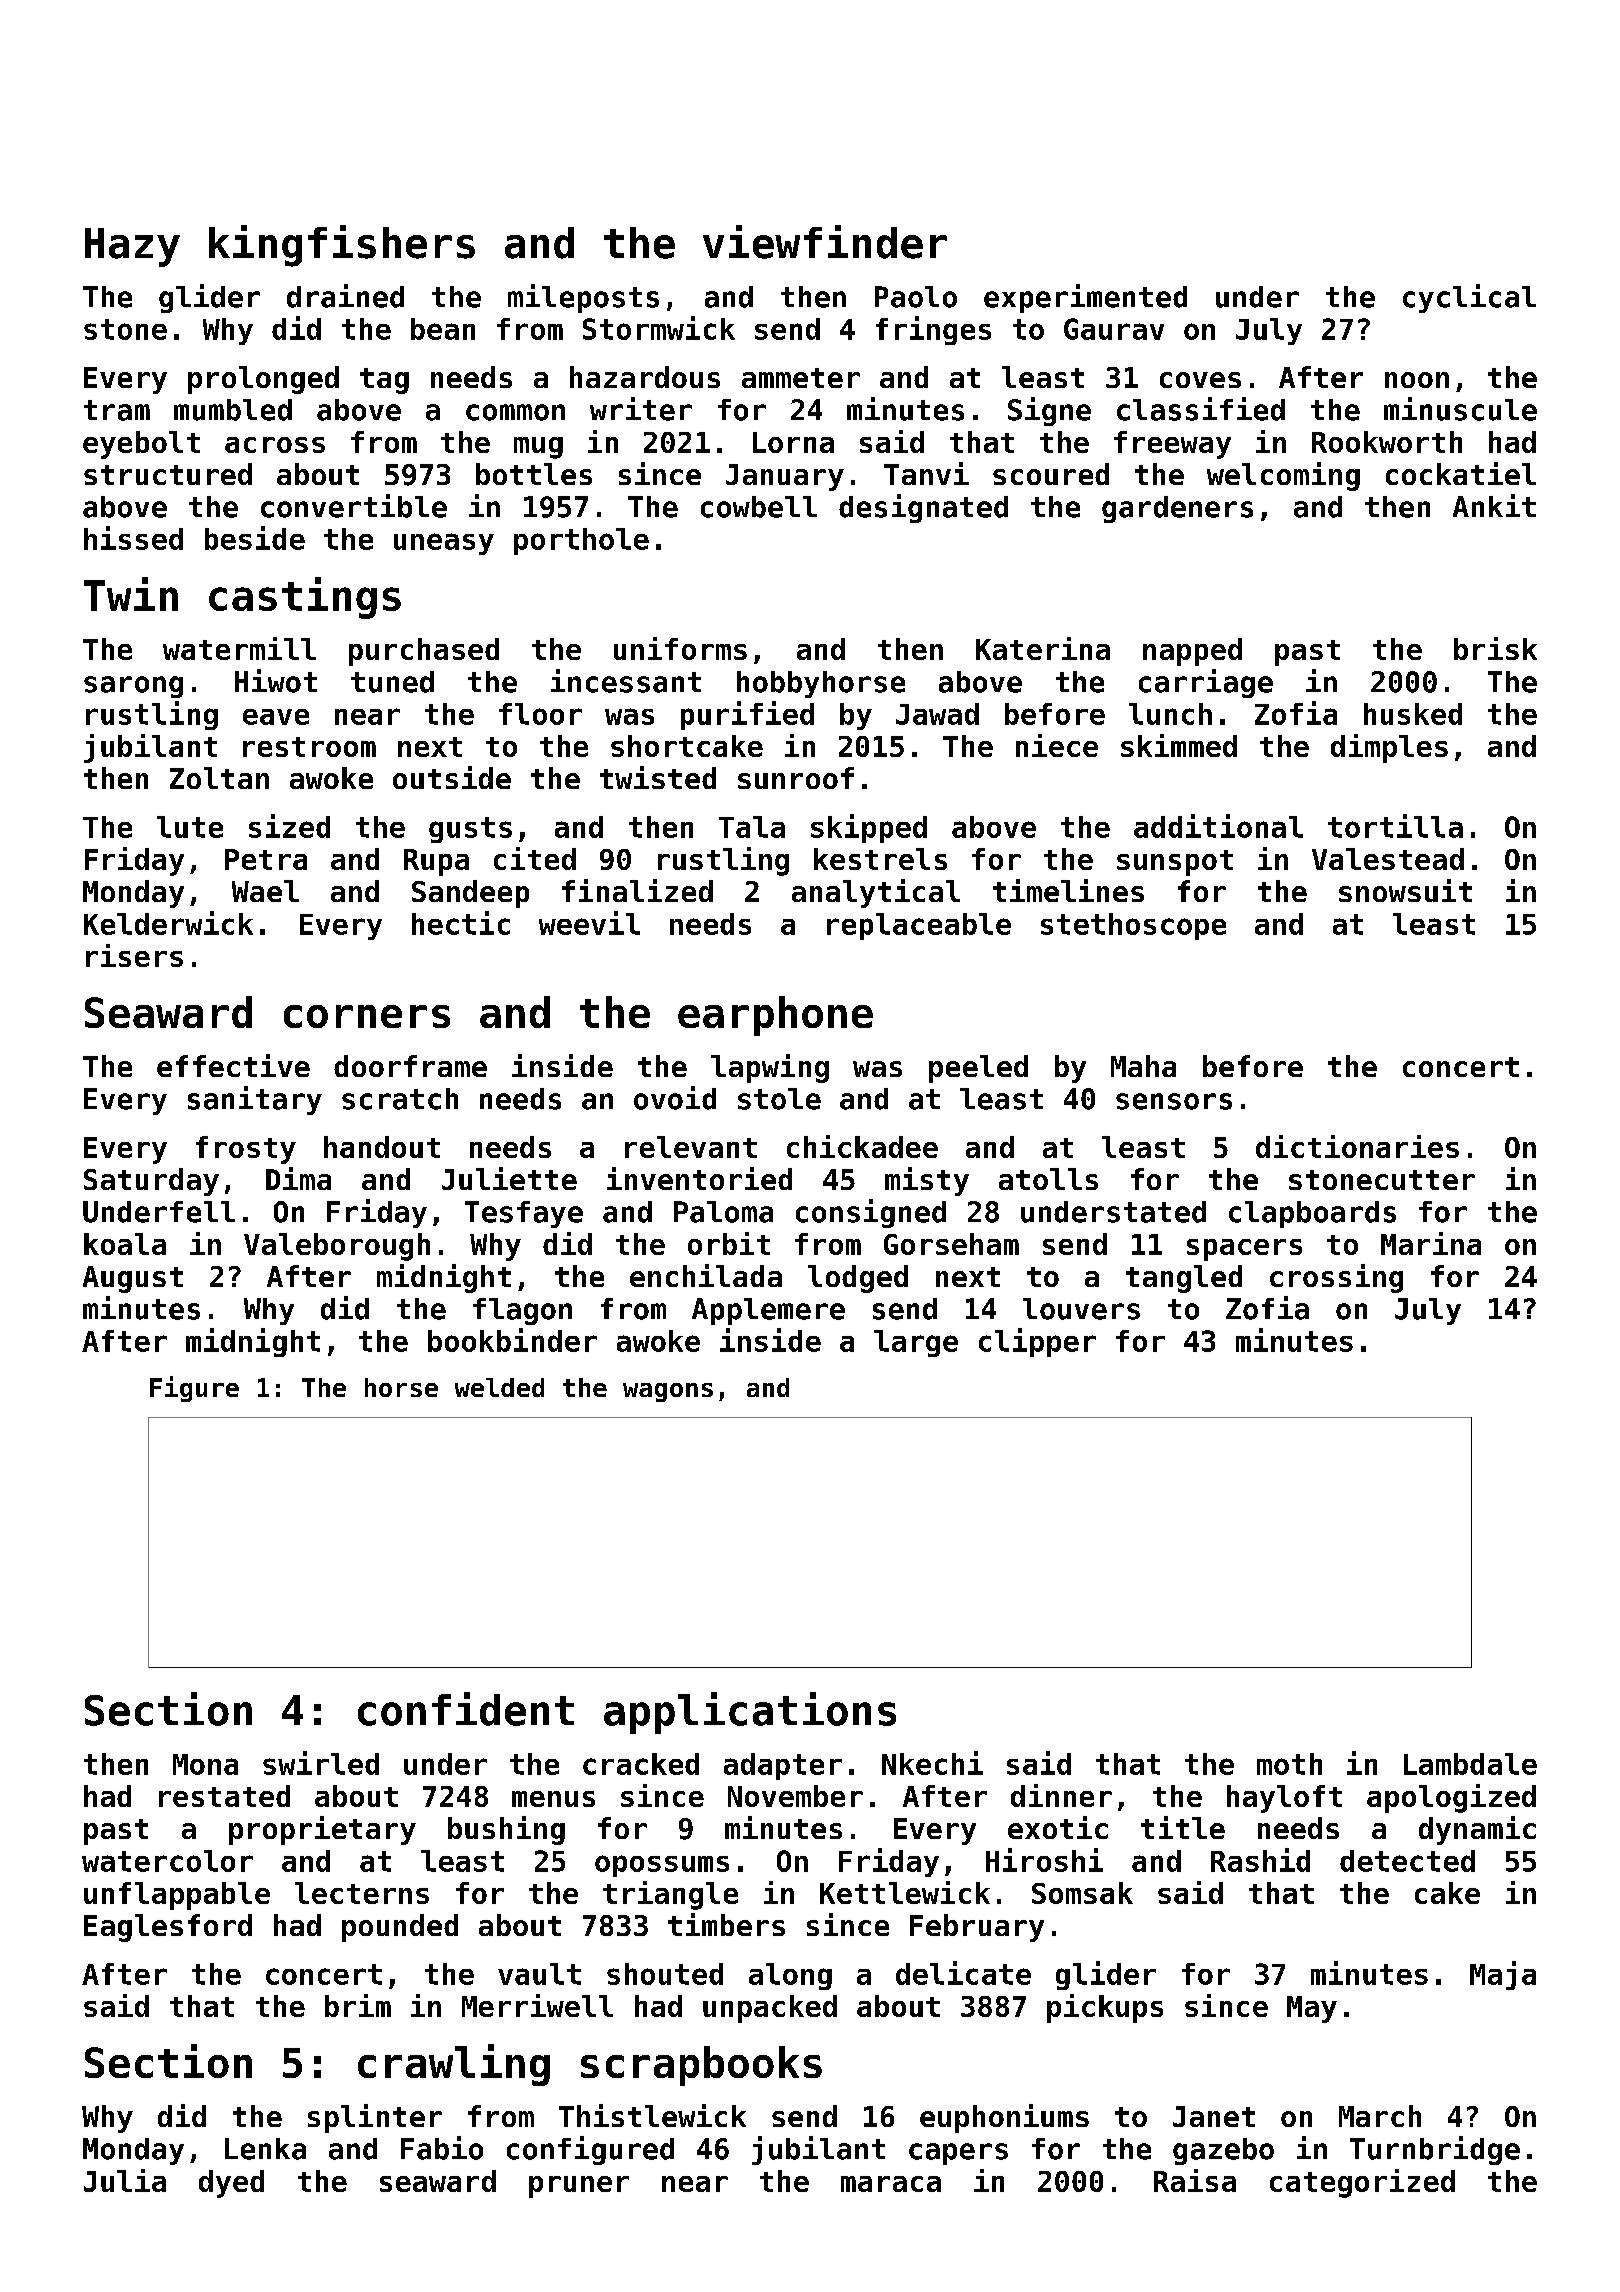 This screenshot has height=2292, width=1620. Describe the element at coordinates (1081, 1309) in the screenshot. I see `louvers` at that location.
